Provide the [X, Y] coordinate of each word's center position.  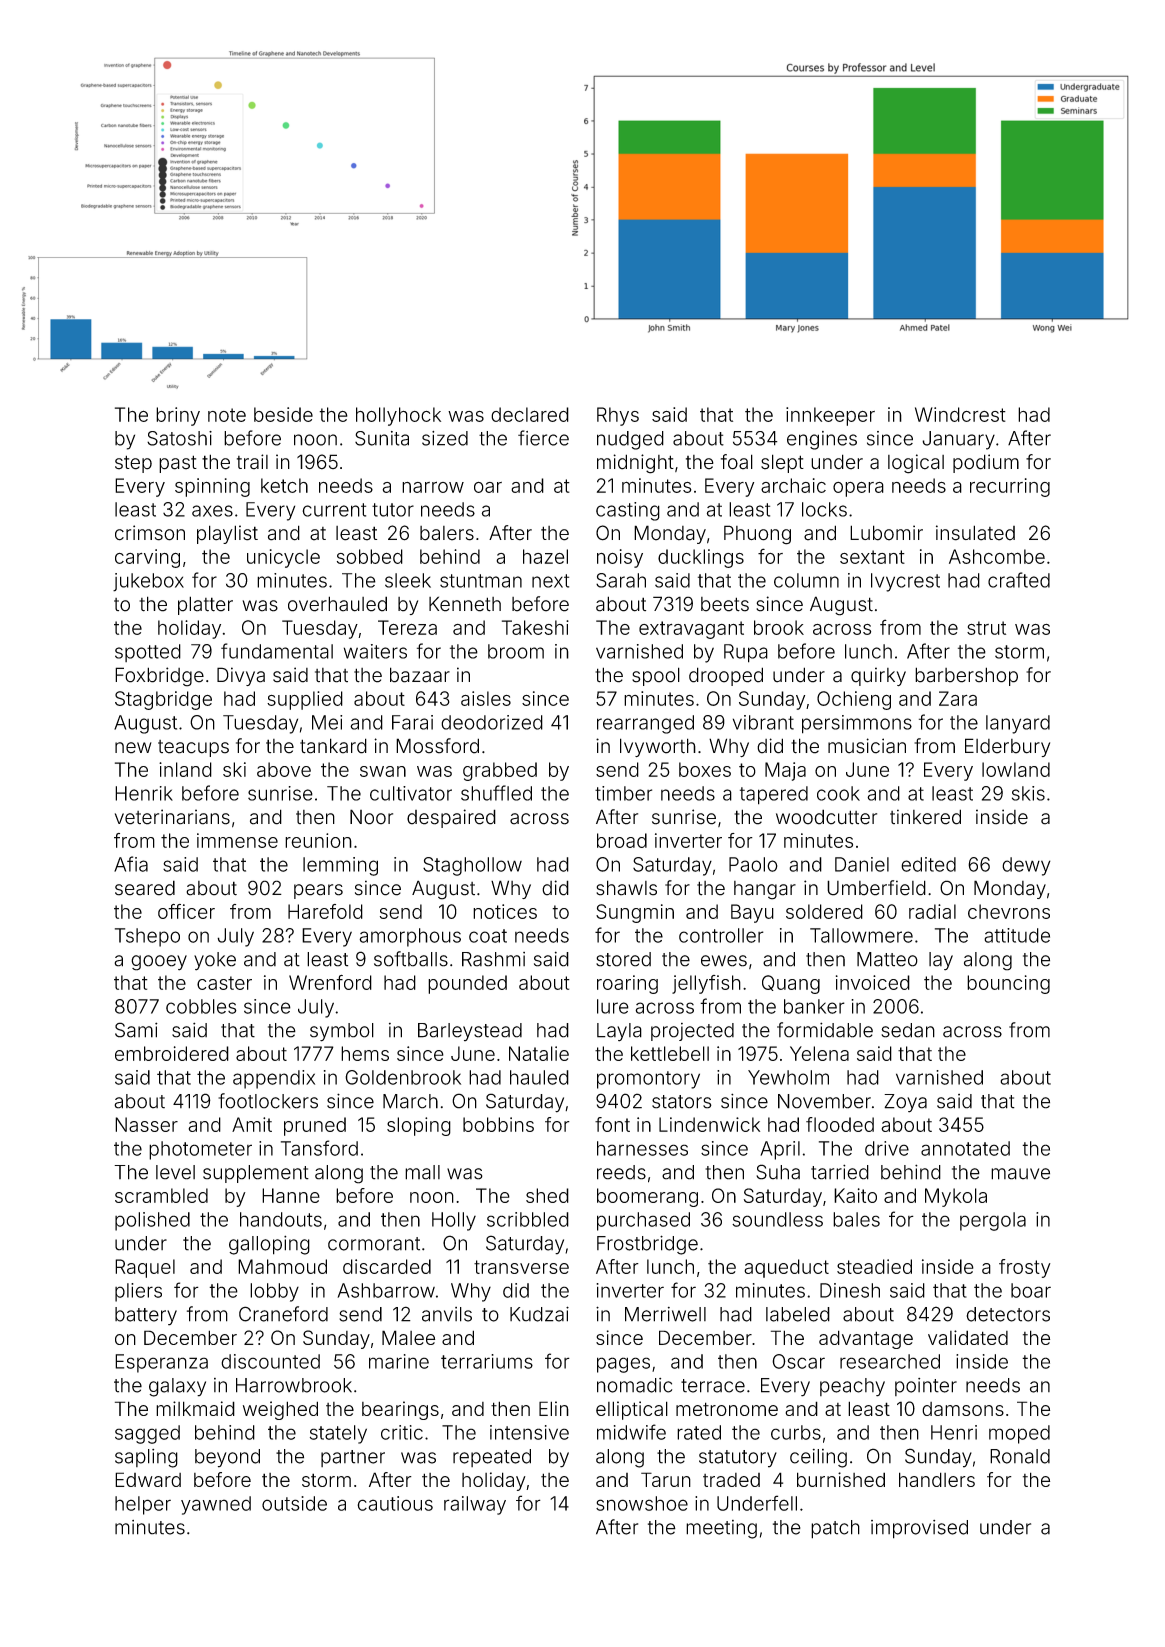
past [178, 464]
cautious [395, 1503]
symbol [342, 1032]
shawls [626, 888]
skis [1028, 793]
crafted [1019, 580]
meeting [721, 1529]
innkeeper [830, 416]
